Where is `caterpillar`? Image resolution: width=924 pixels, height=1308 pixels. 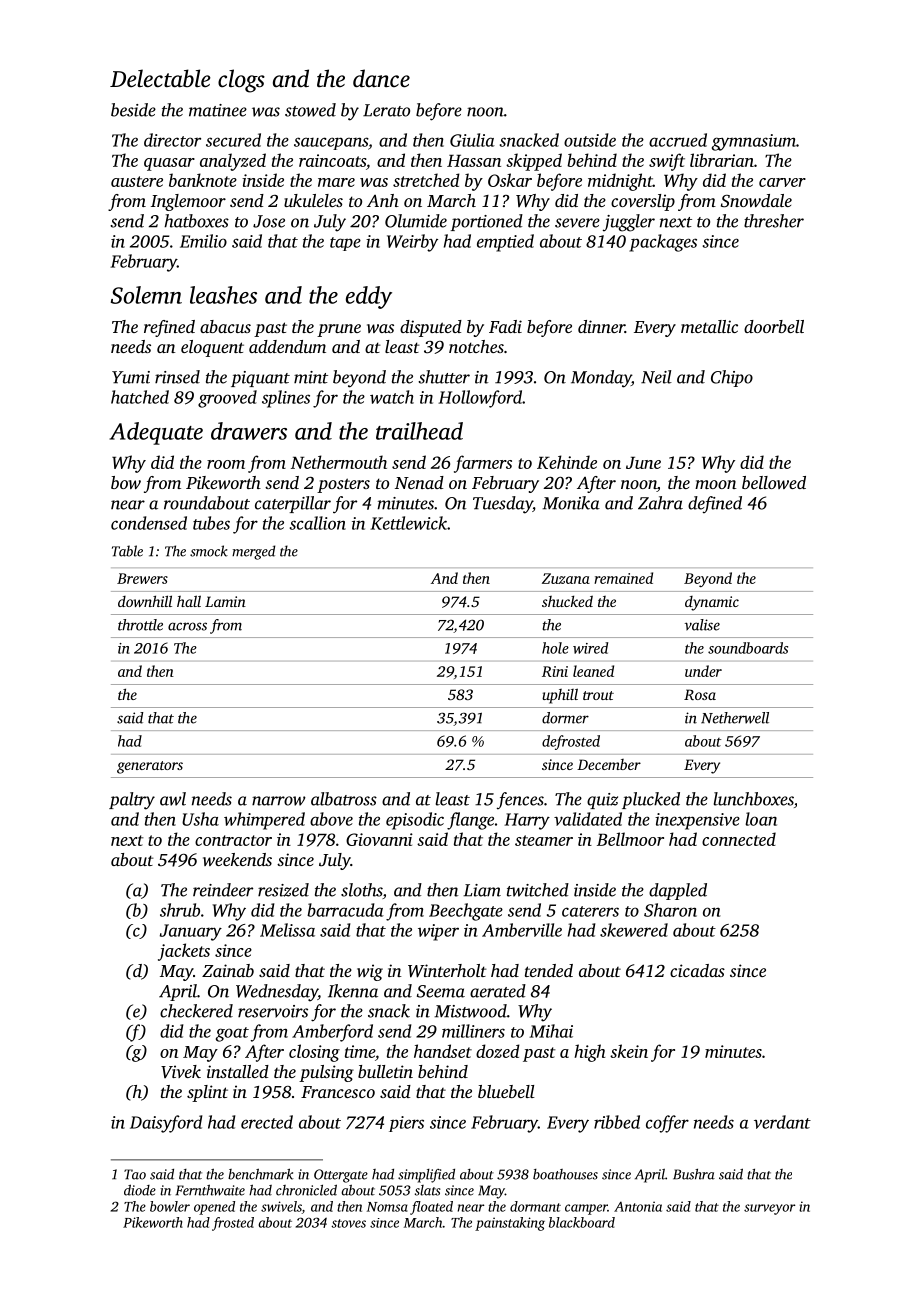 caterpillar is located at coordinates (293, 504).
